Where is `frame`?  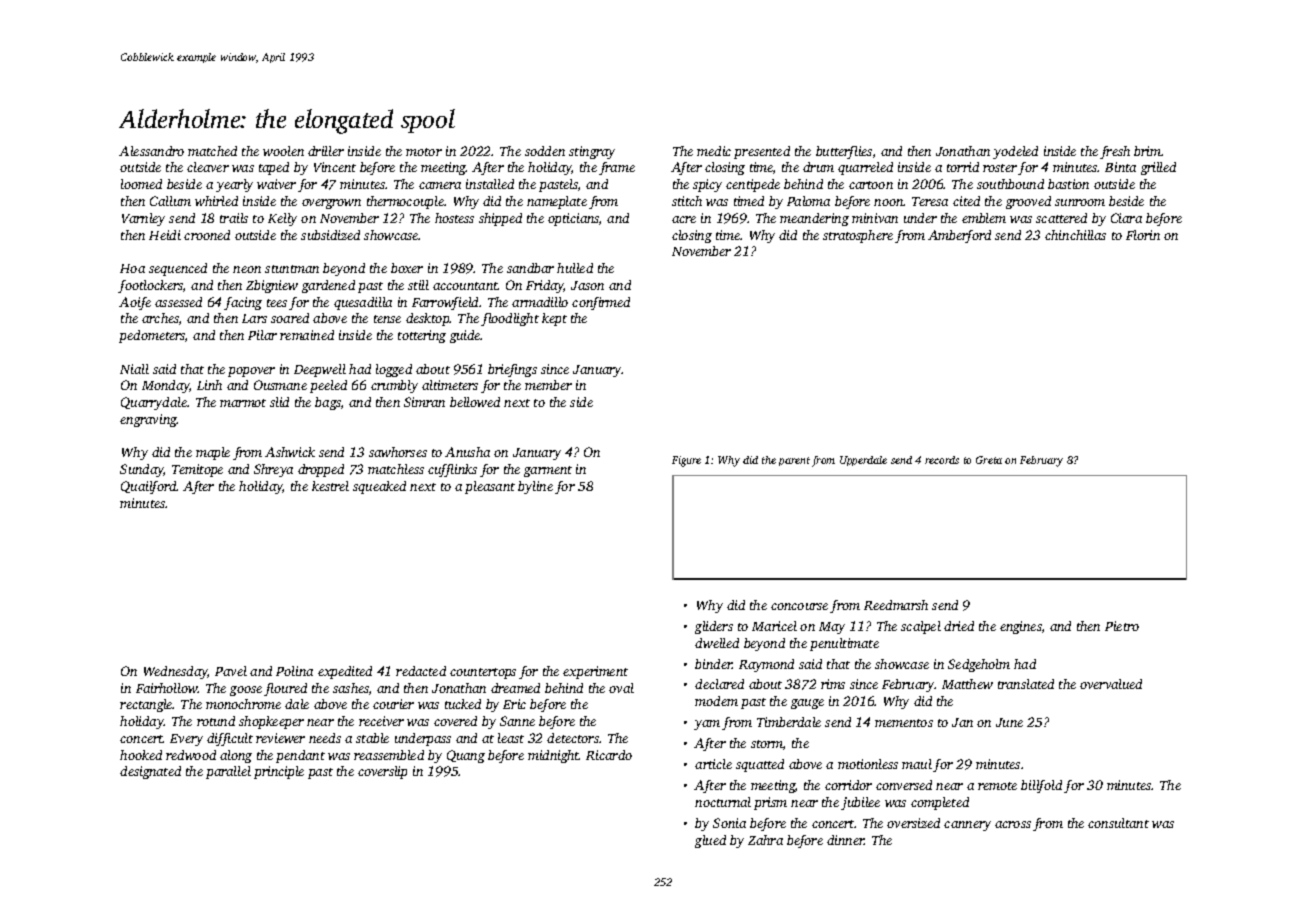 frame is located at coordinates (617, 168).
